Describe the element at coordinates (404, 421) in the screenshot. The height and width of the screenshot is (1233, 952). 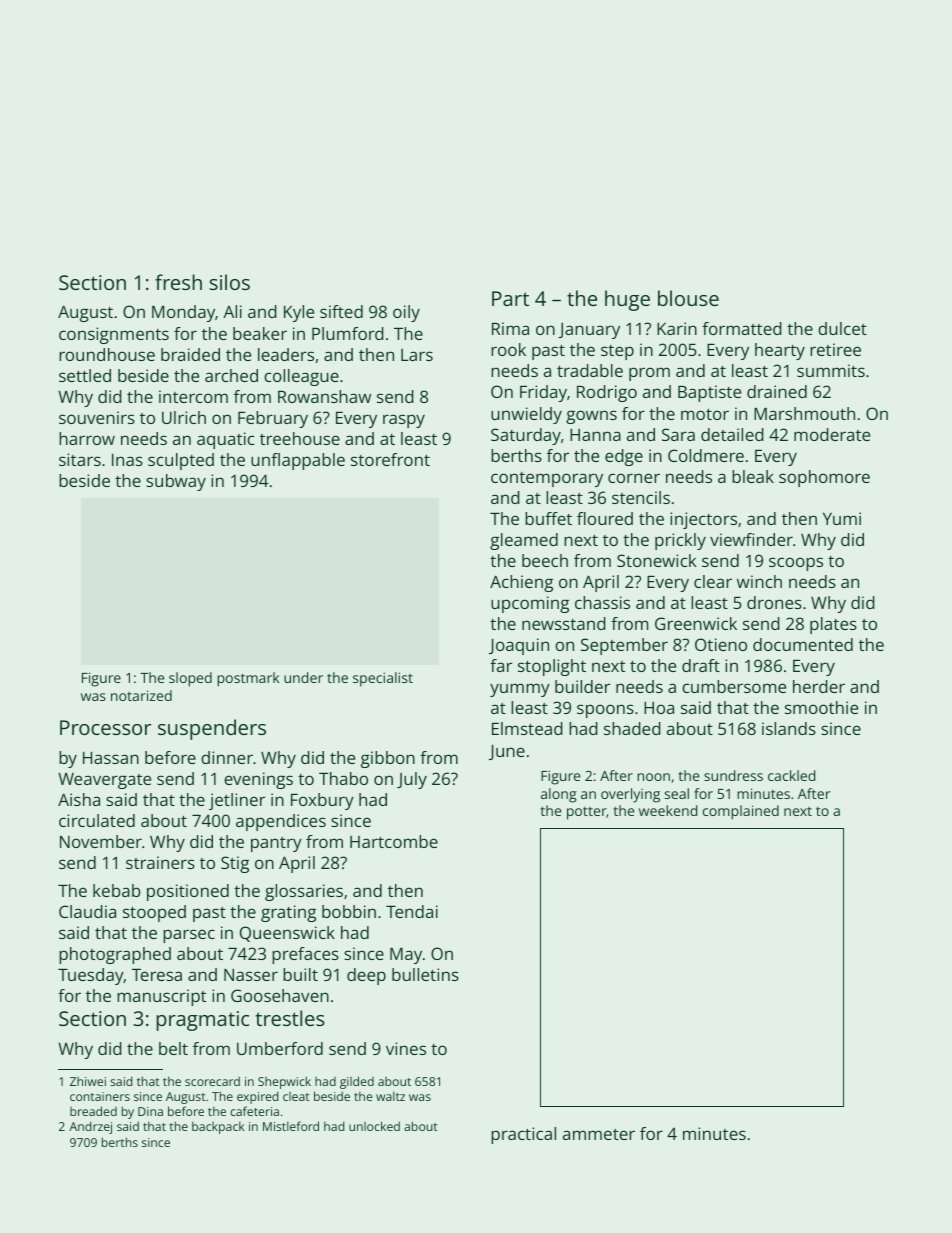
I see `raspy` at that location.
